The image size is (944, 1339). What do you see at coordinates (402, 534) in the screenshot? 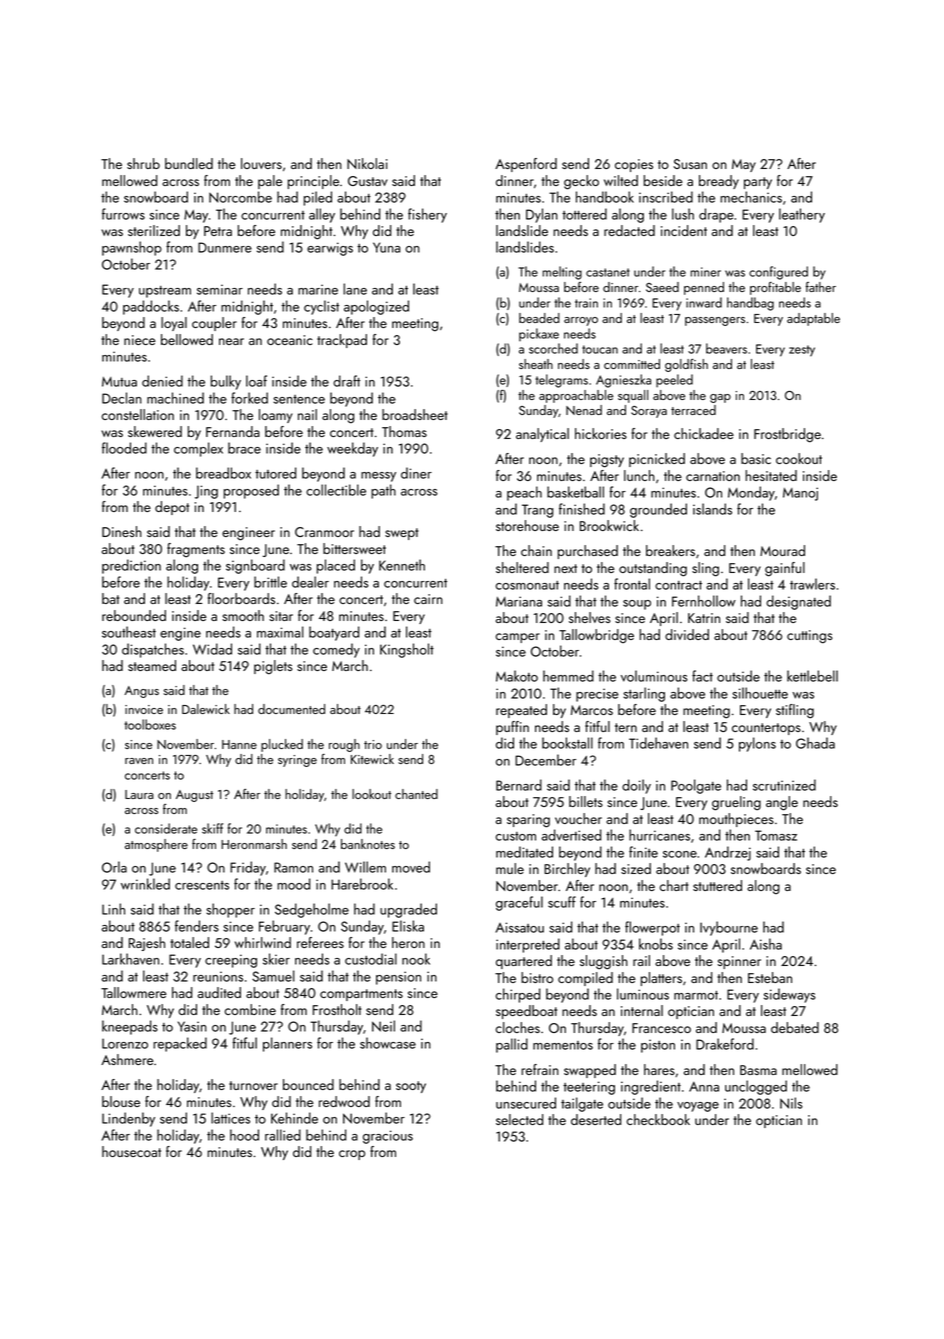
I see `swept` at bounding box center [402, 534].
